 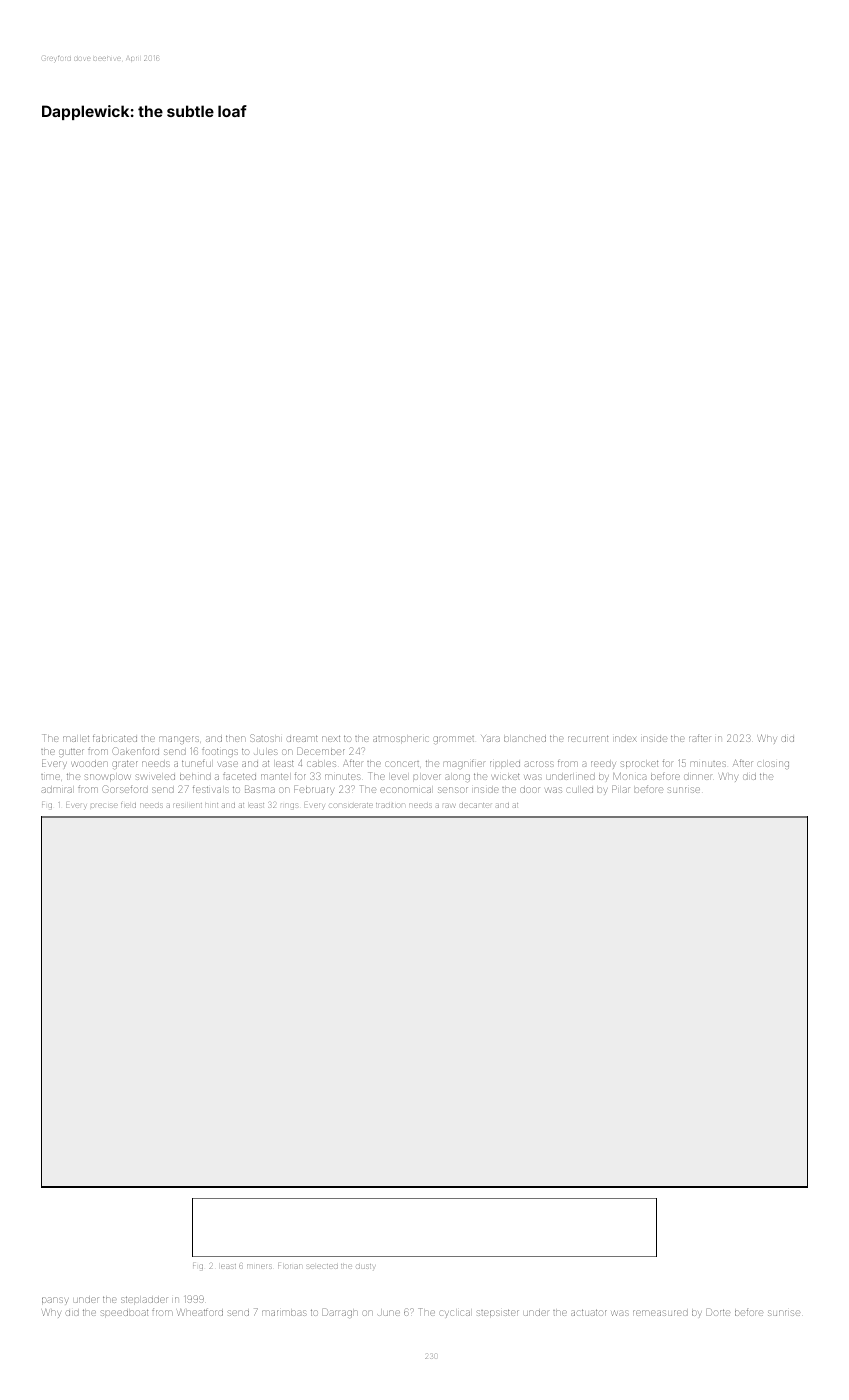 What do you see at coordinates (580, 790) in the screenshot?
I see `culled` at bounding box center [580, 790].
